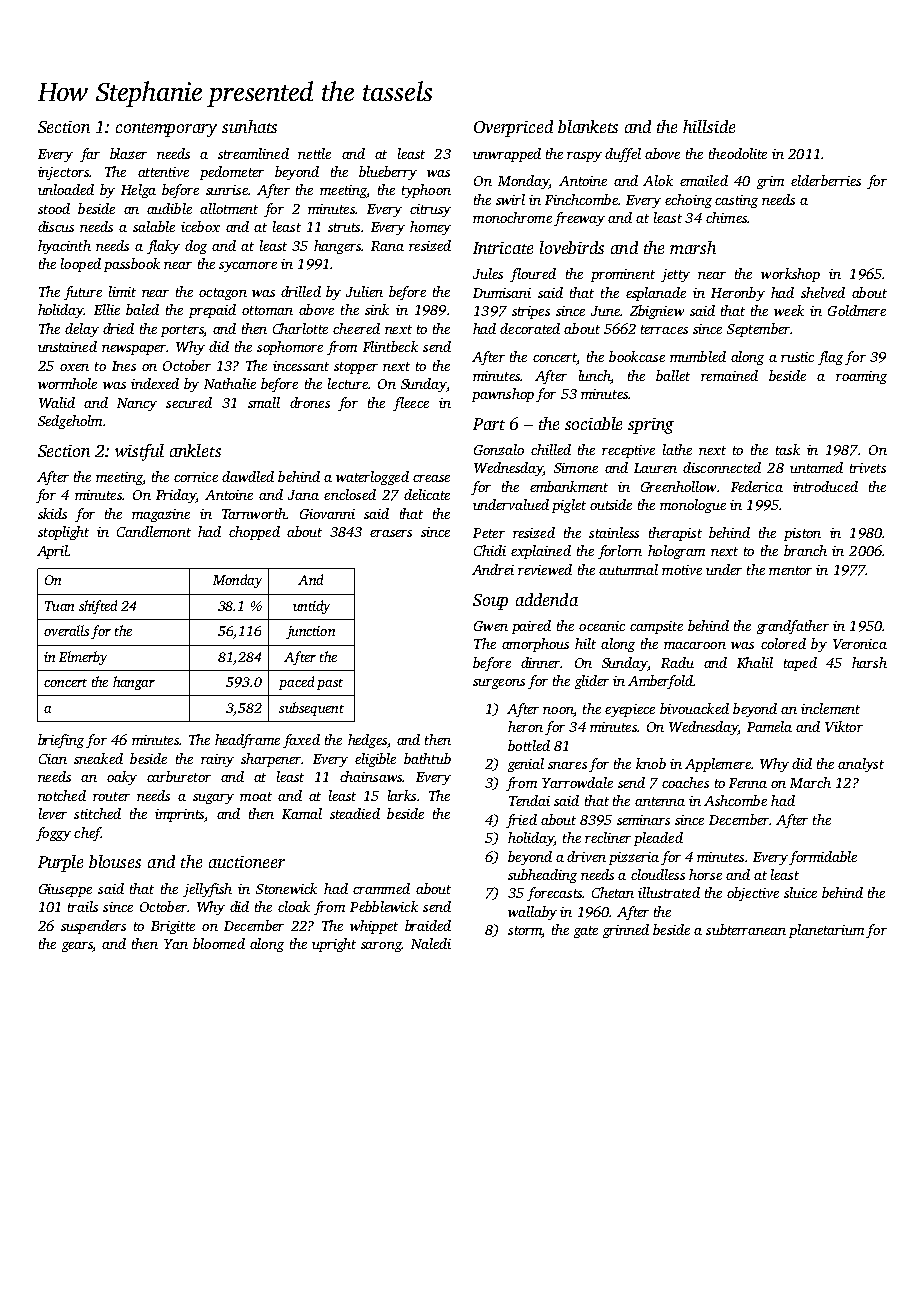  I want to click on coaches, so click(685, 782).
